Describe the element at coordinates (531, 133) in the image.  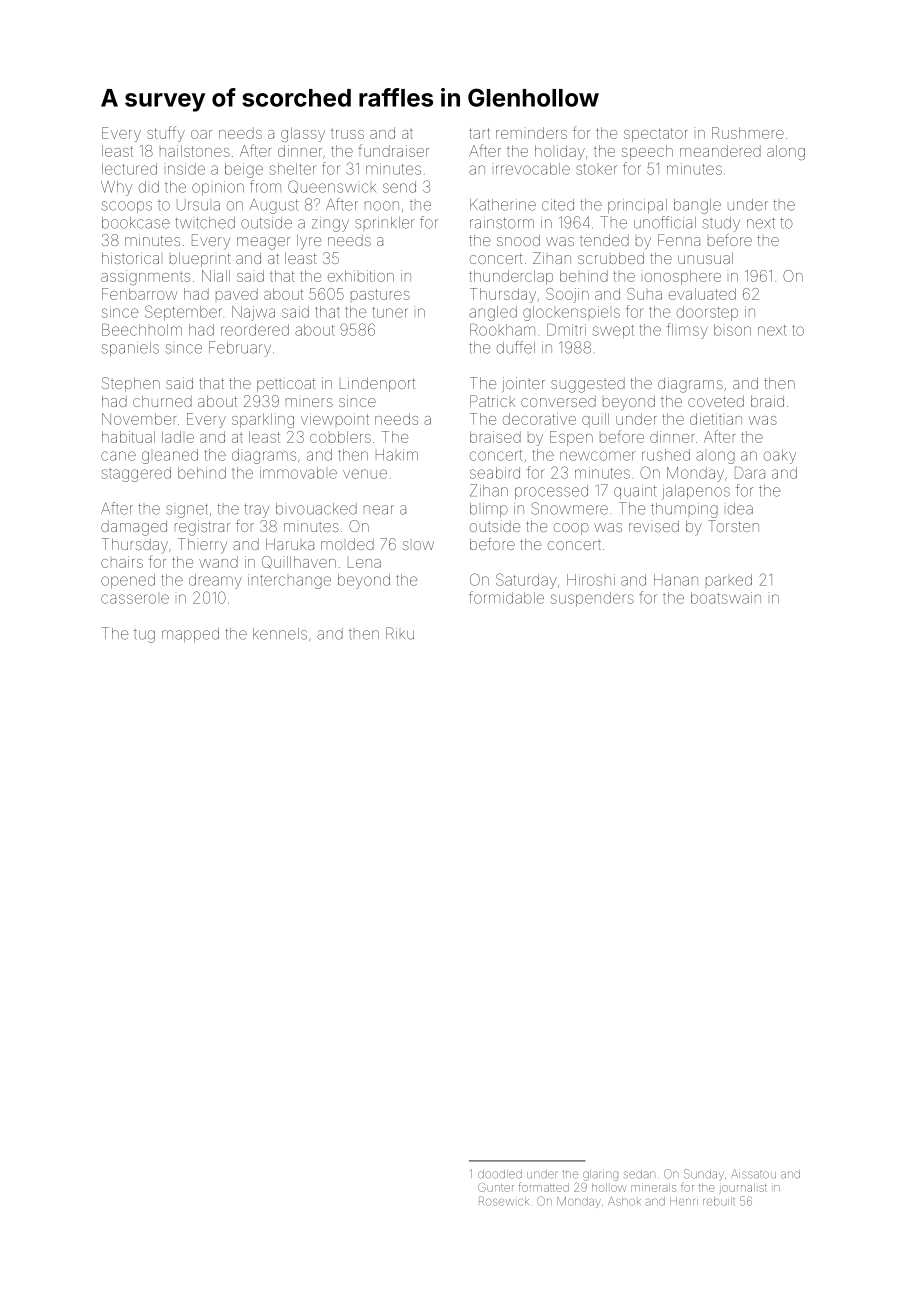
I see `reminders` at that location.
